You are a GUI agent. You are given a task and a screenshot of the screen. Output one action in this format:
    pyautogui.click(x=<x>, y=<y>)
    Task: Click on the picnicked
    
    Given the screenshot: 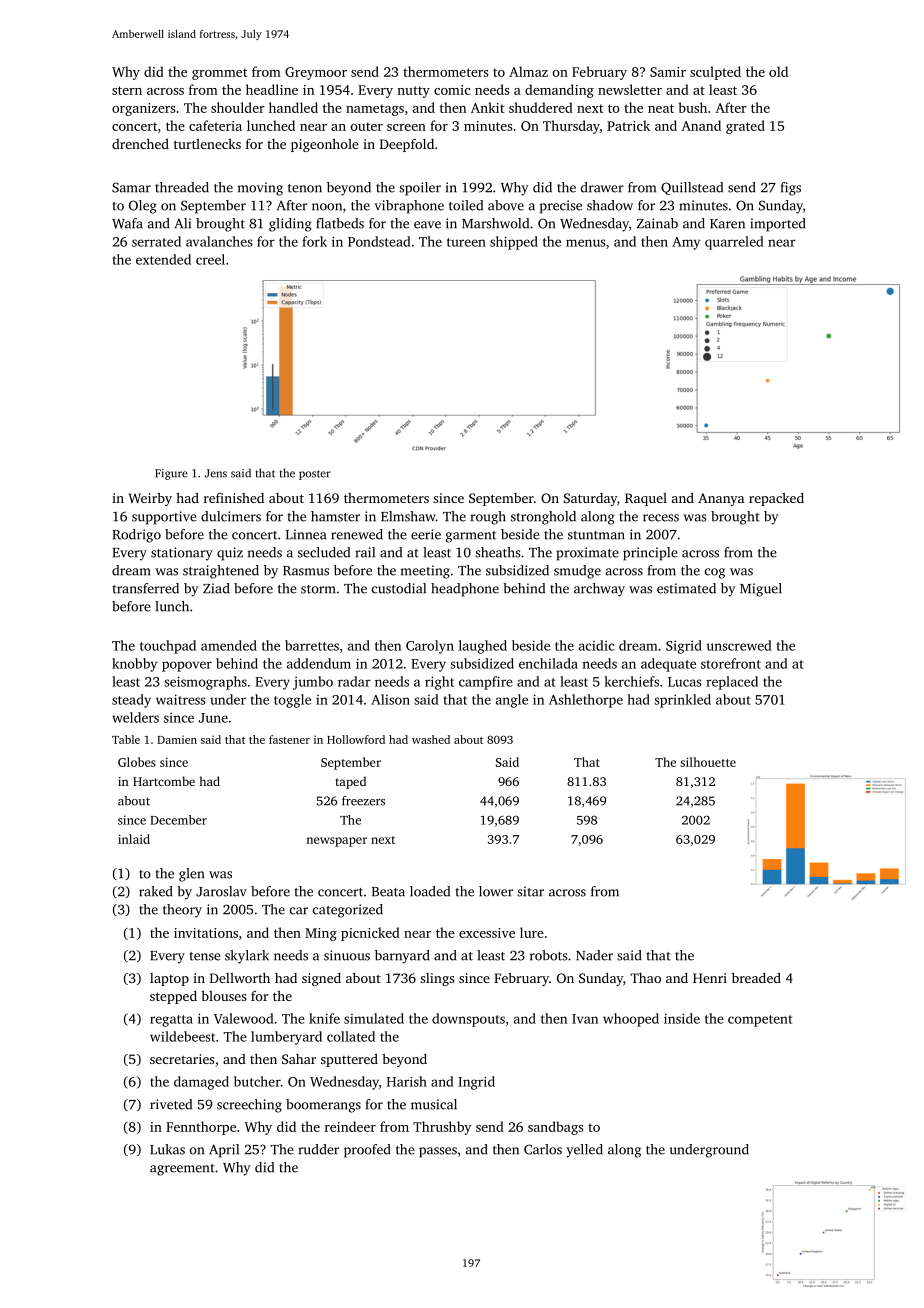 What is the action you would take?
    pyautogui.click(x=370, y=934)
